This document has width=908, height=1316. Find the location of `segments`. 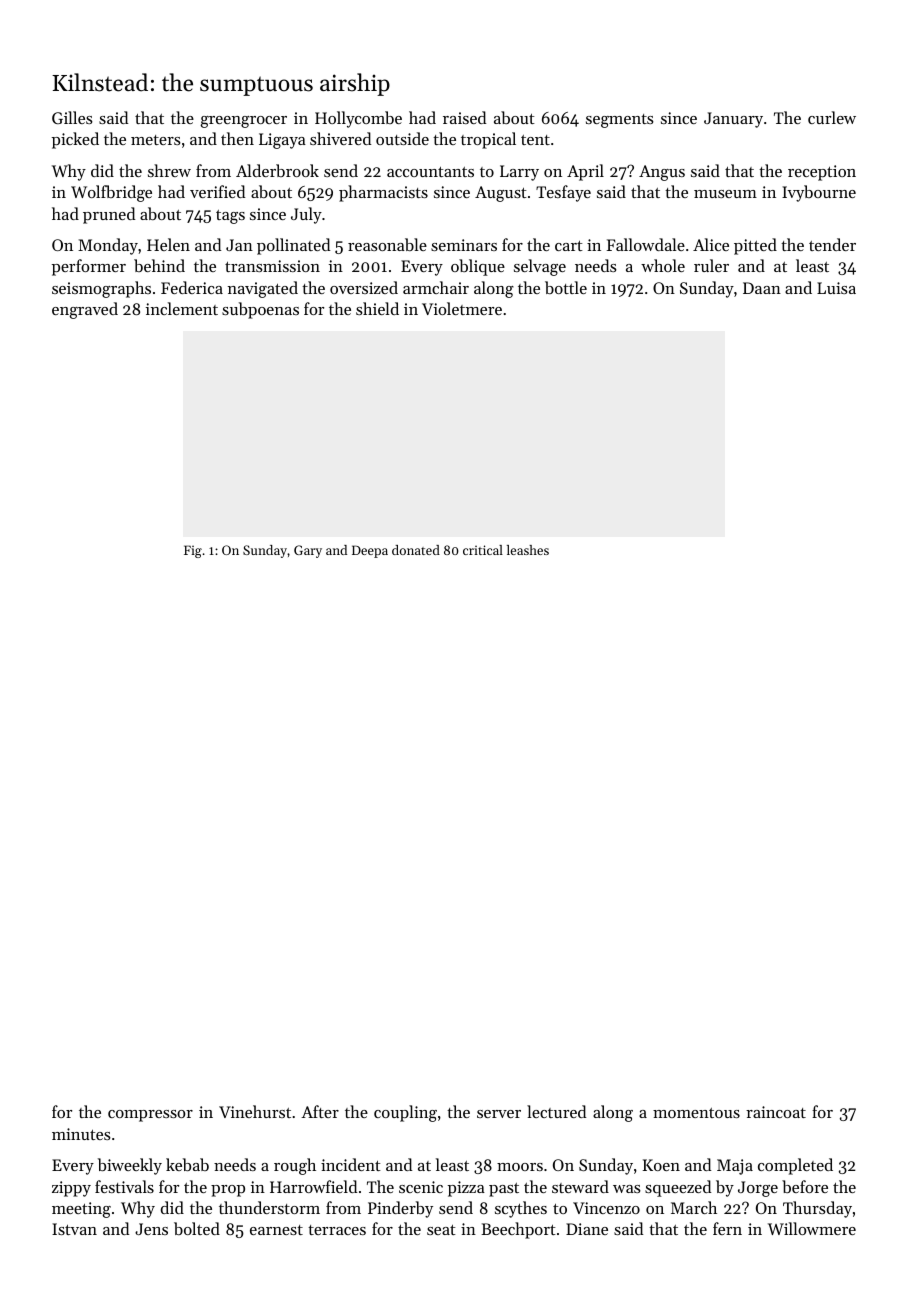

segments is located at coordinates (620, 121).
